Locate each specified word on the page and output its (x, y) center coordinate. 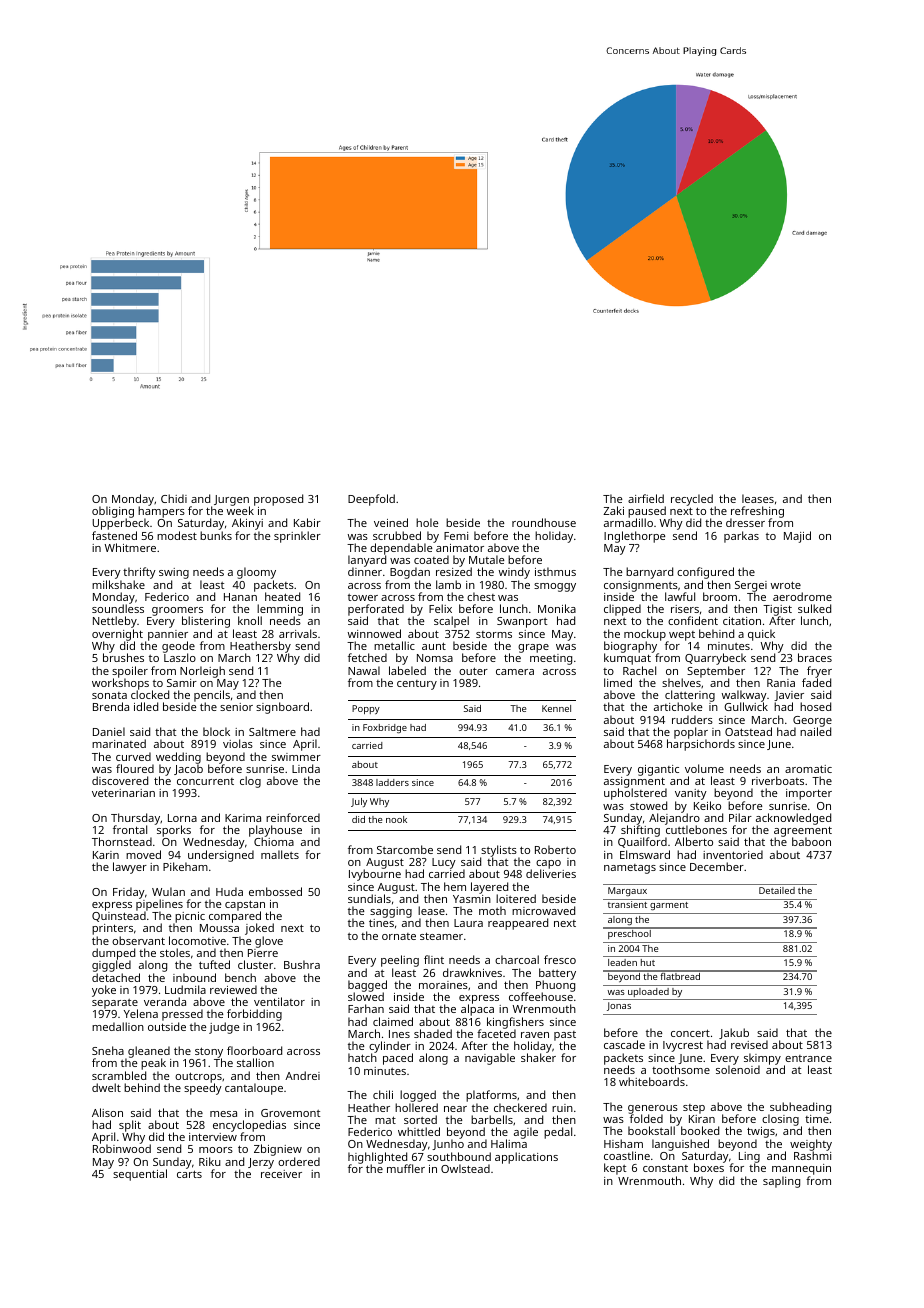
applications (526, 1158)
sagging (391, 912)
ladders (392, 782)
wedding (178, 758)
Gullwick (746, 707)
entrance (808, 1058)
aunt (434, 646)
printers (112, 929)
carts (189, 1174)
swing (174, 573)
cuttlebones (696, 830)
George (812, 721)
